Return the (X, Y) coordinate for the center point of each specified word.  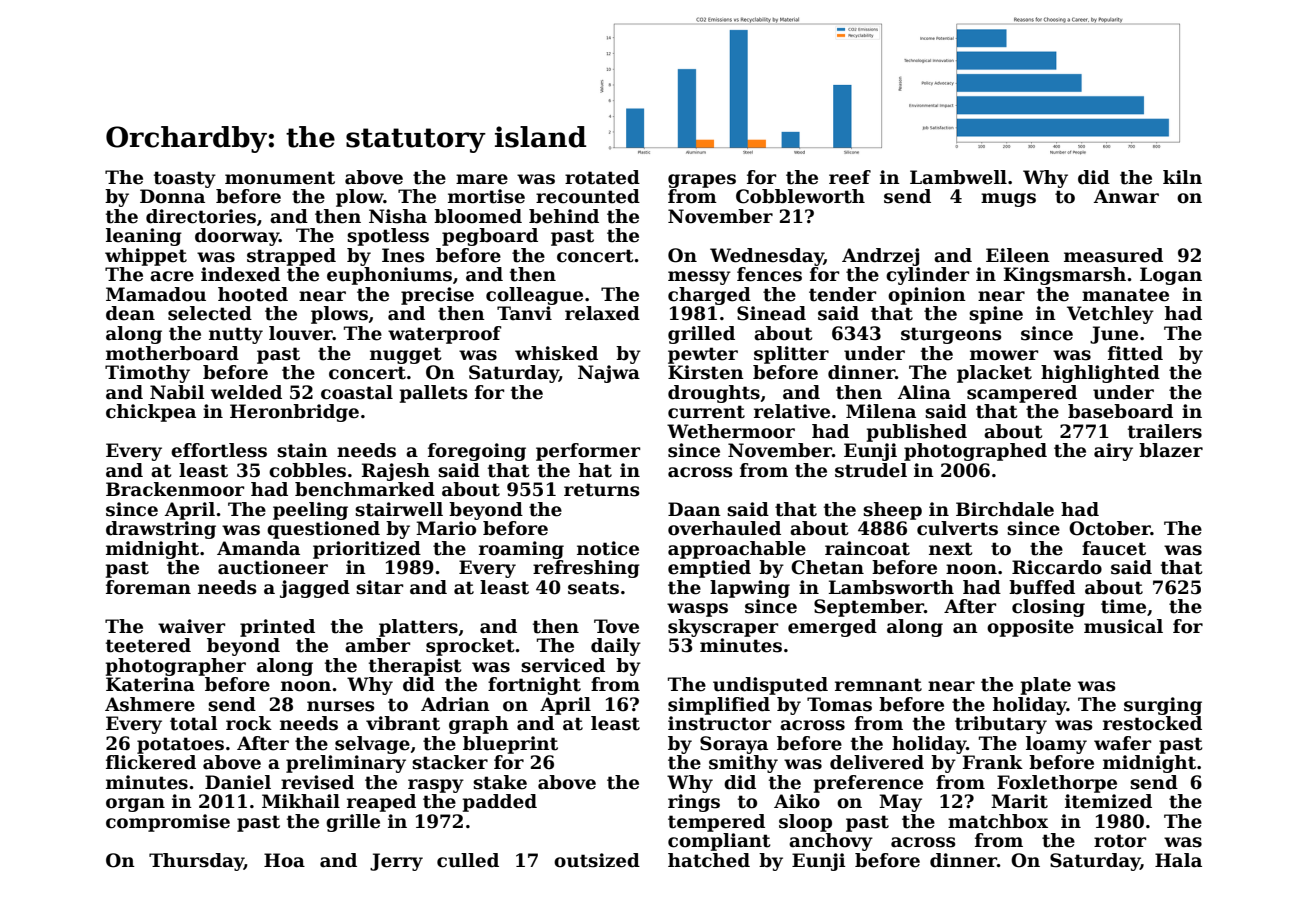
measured (1113, 255)
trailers (1165, 431)
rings (694, 803)
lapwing (750, 589)
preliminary (346, 764)
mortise (486, 196)
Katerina (150, 684)
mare (482, 179)
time (1123, 606)
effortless (219, 450)
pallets (434, 394)
